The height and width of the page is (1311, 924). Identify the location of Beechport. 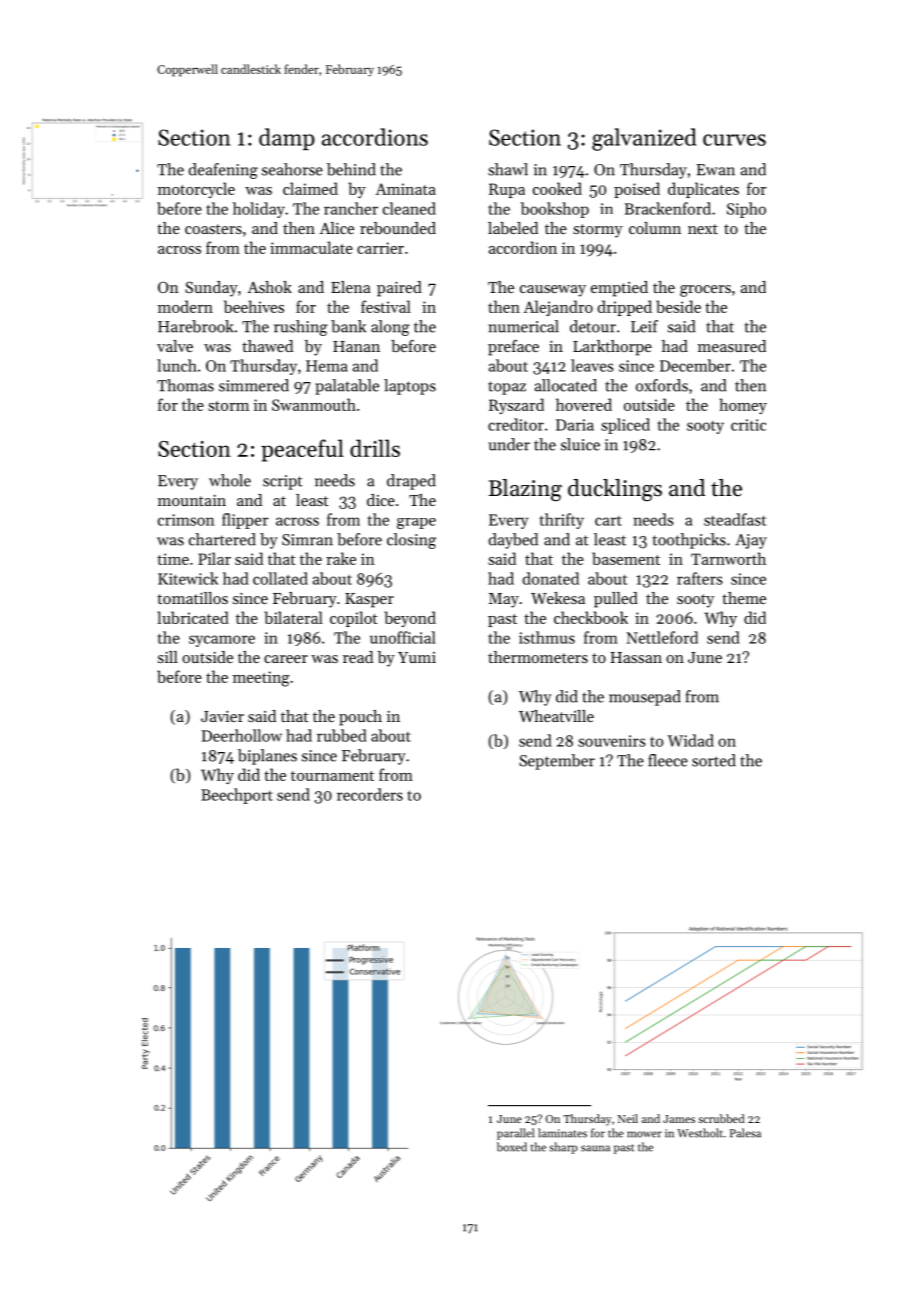
(237, 796).
